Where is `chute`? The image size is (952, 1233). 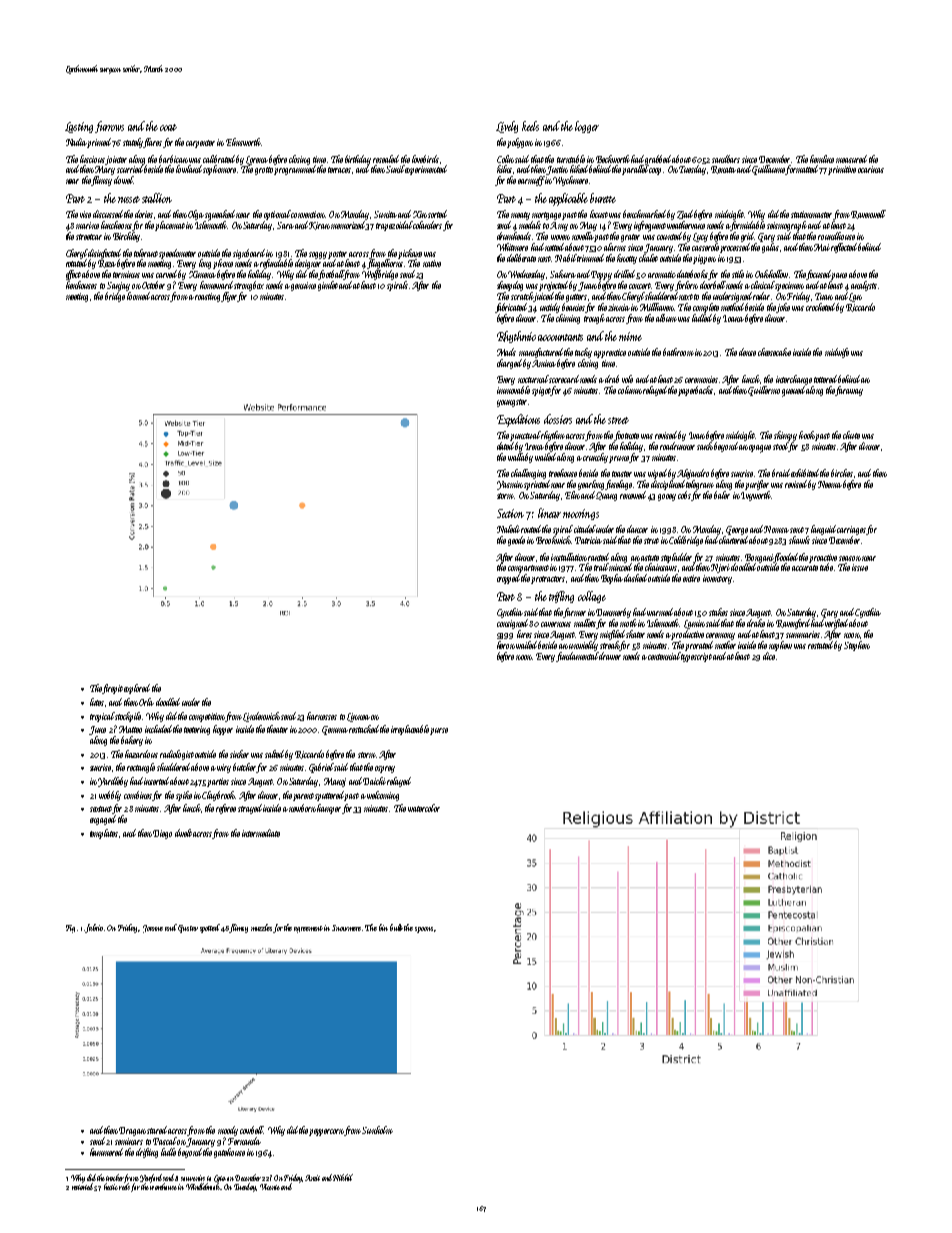
chute is located at coordinates (851, 435).
